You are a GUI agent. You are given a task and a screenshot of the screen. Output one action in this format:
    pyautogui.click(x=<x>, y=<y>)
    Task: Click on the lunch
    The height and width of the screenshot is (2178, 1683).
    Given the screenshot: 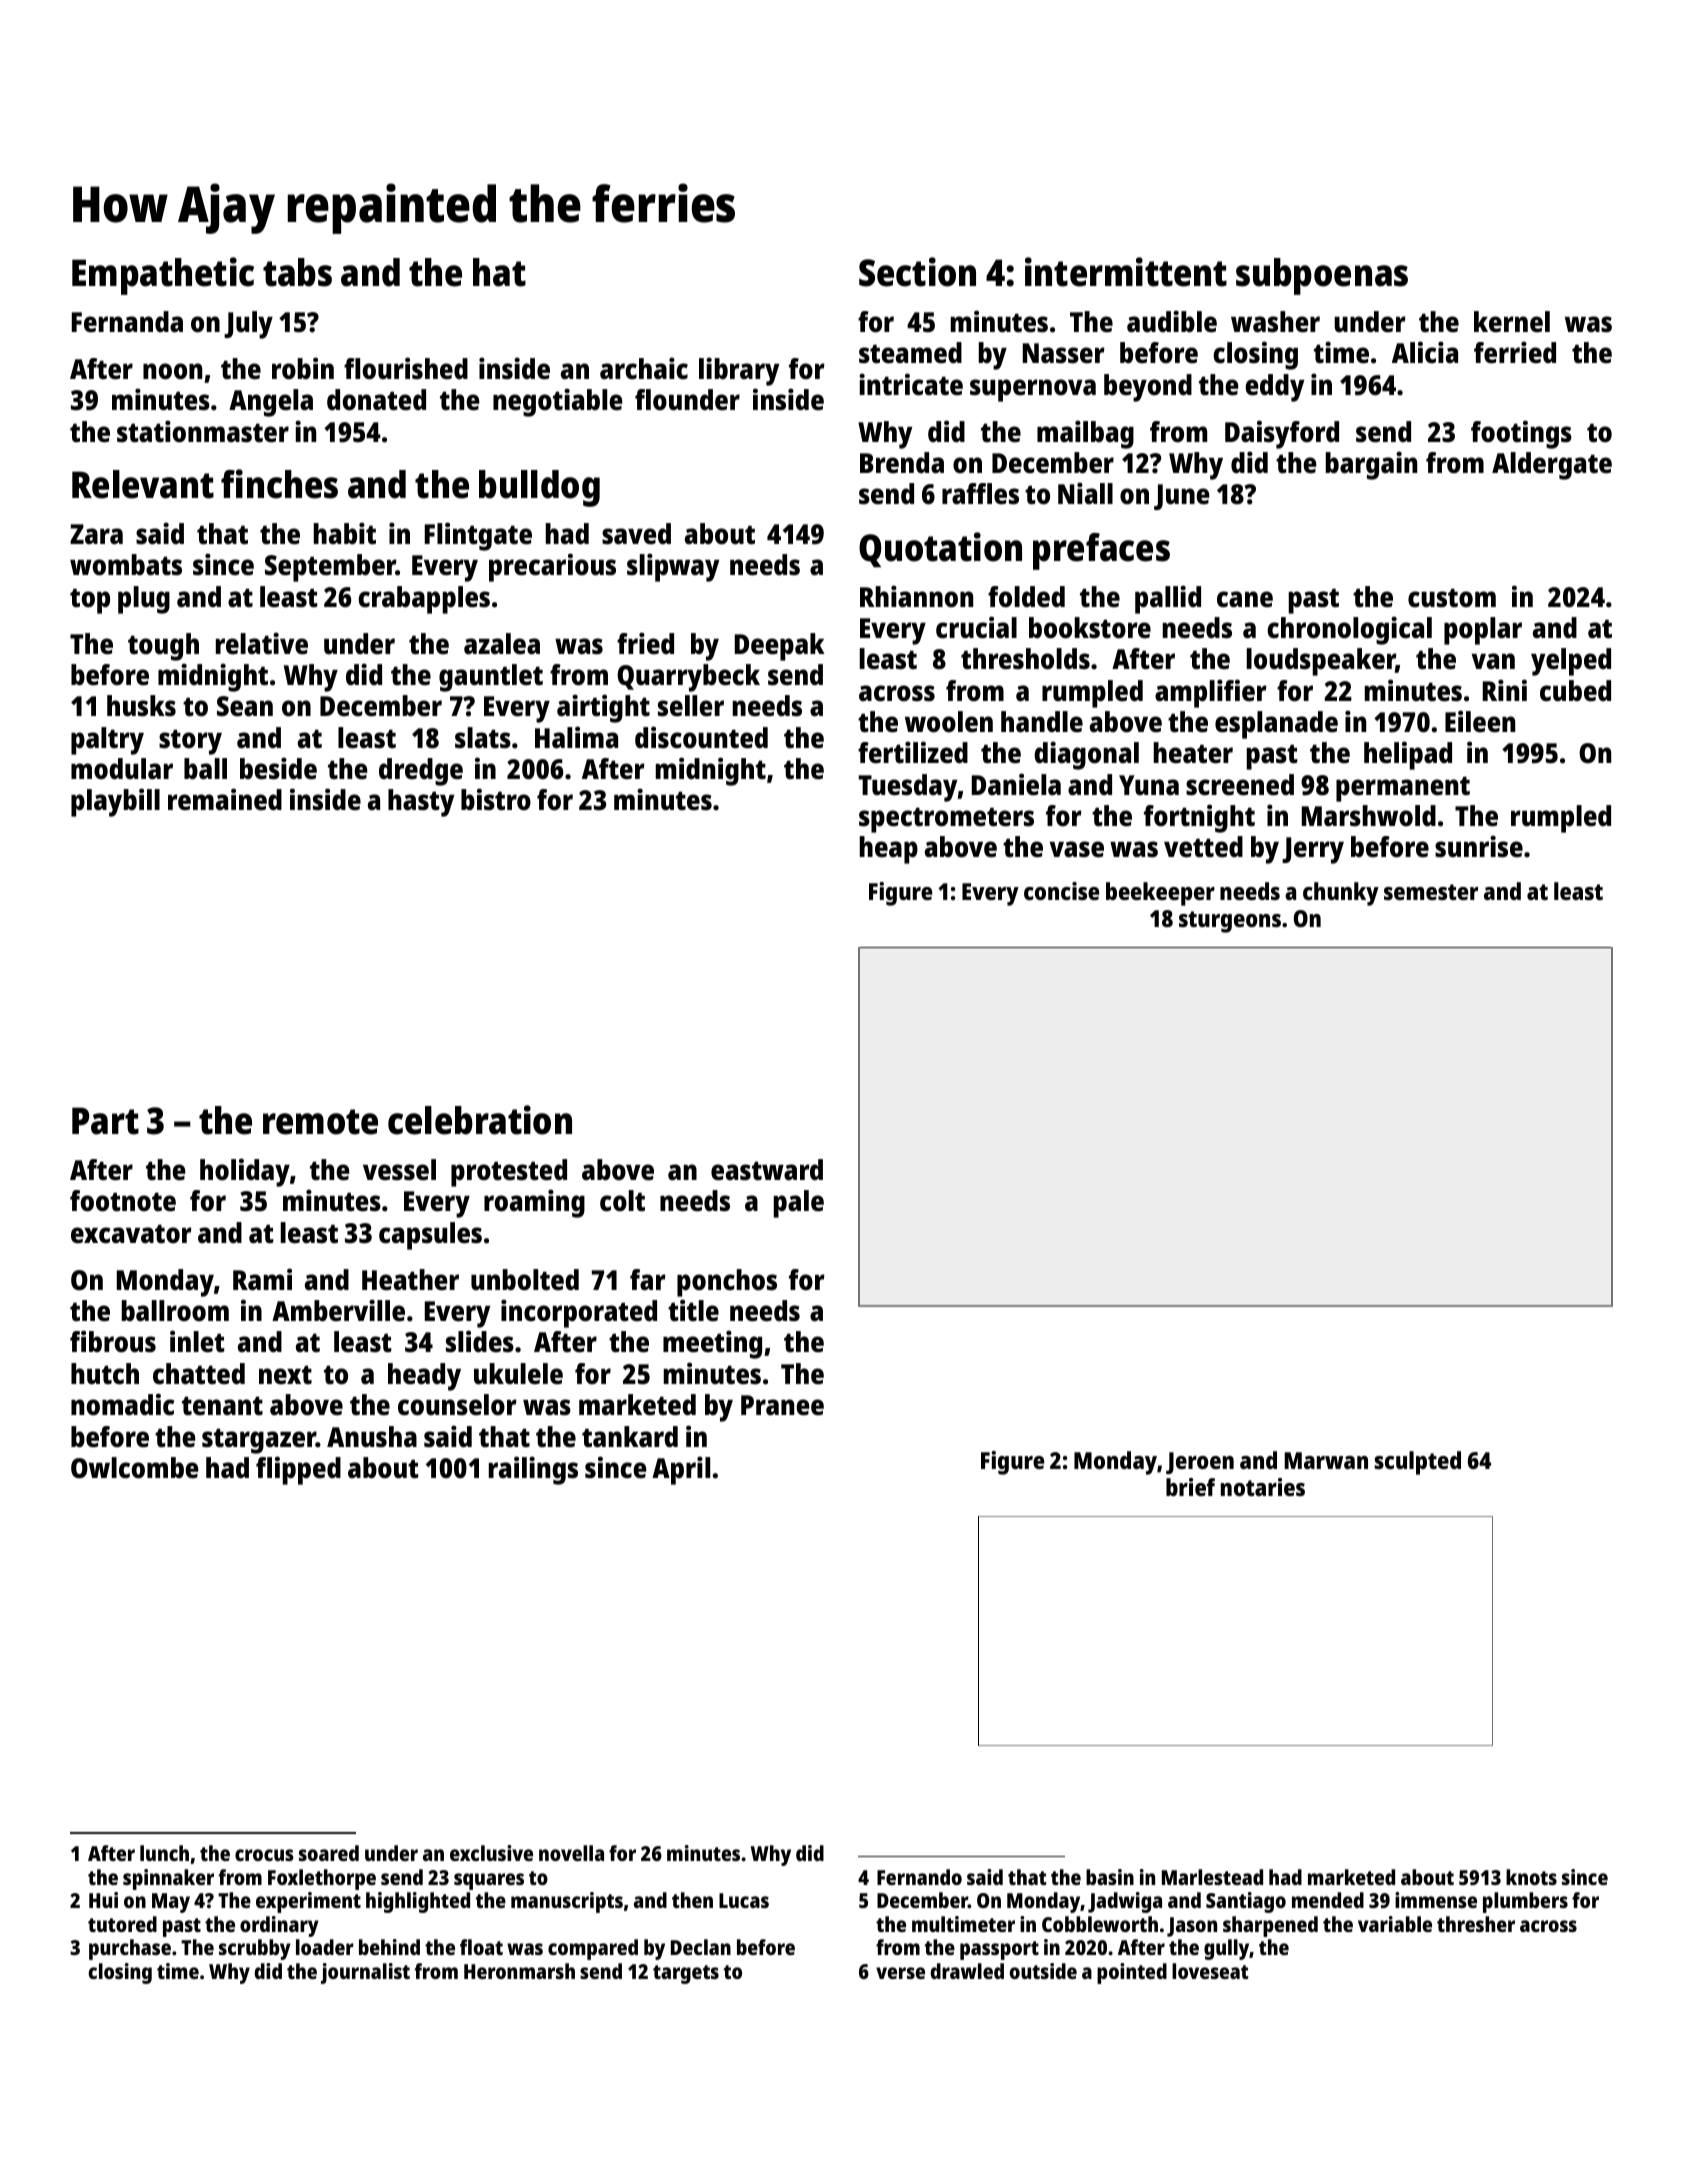 What is the action you would take?
    pyautogui.click(x=164, y=1853)
